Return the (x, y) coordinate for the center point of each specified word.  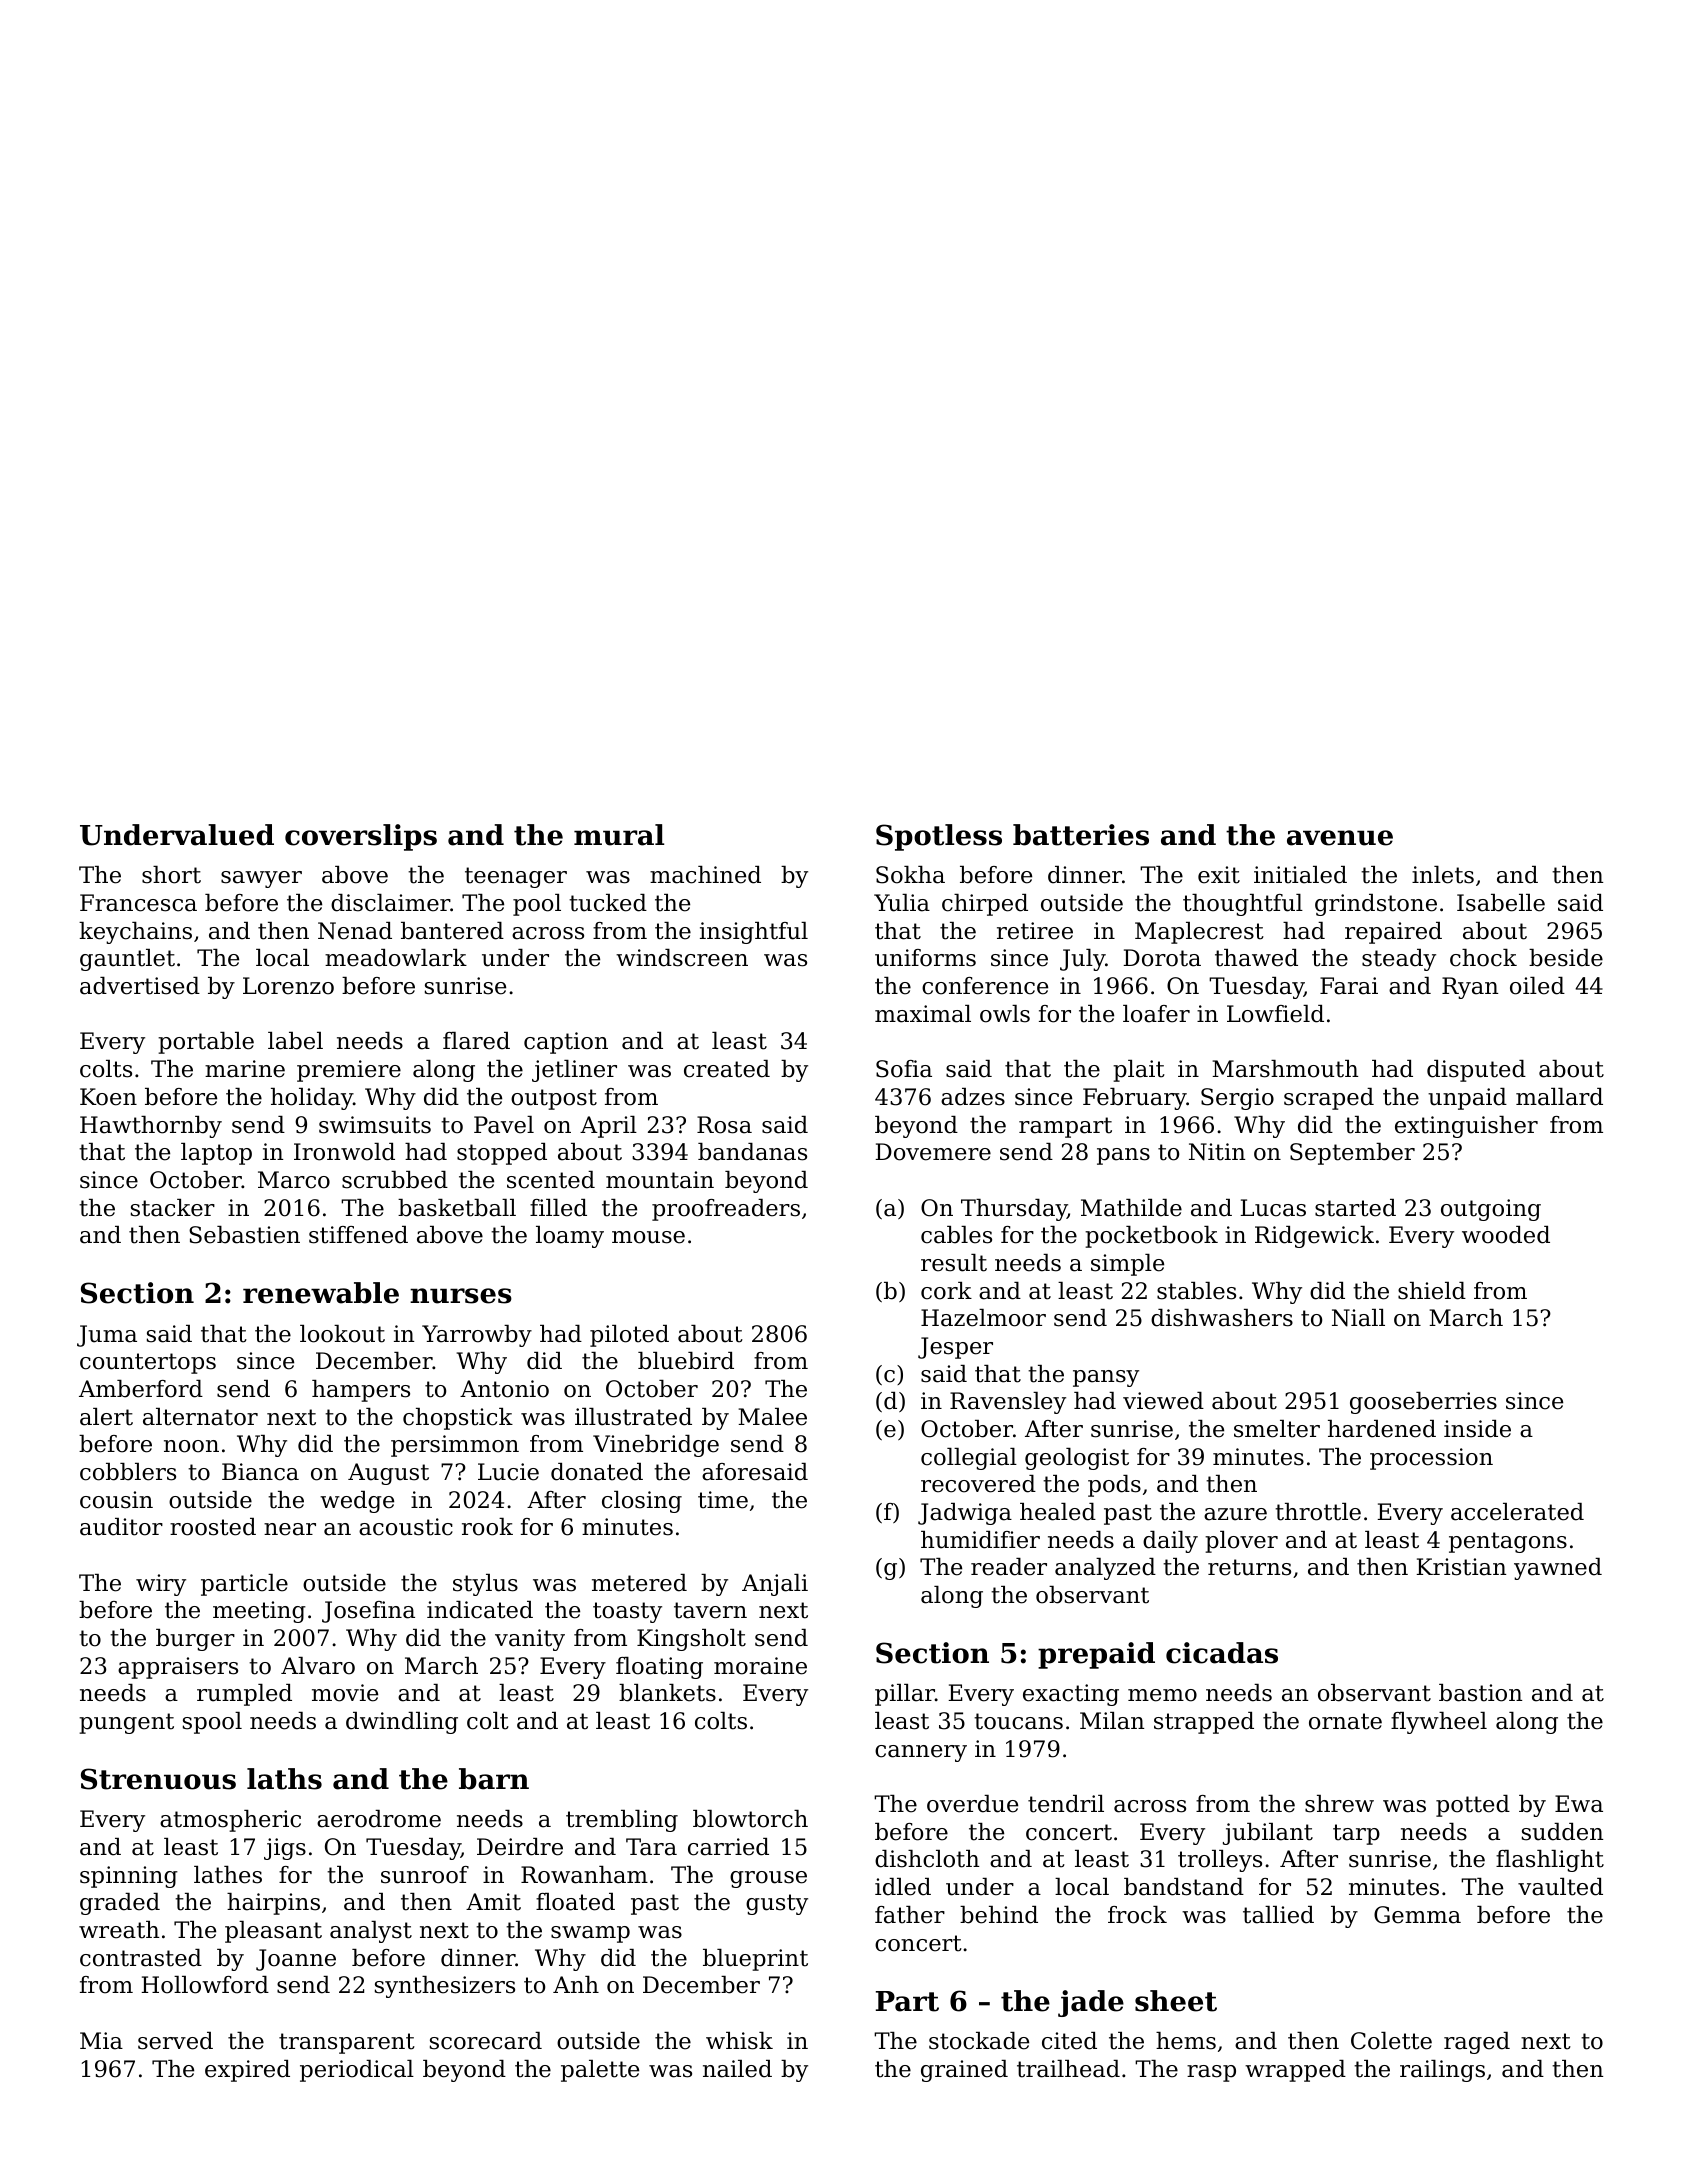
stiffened (358, 1235)
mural (619, 835)
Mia (101, 2041)
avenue (1340, 838)
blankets (667, 1693)
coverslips (361, 837)
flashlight (1550, 1861)
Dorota (1162, 958)
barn (494, 1779)
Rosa (724, 1125)
